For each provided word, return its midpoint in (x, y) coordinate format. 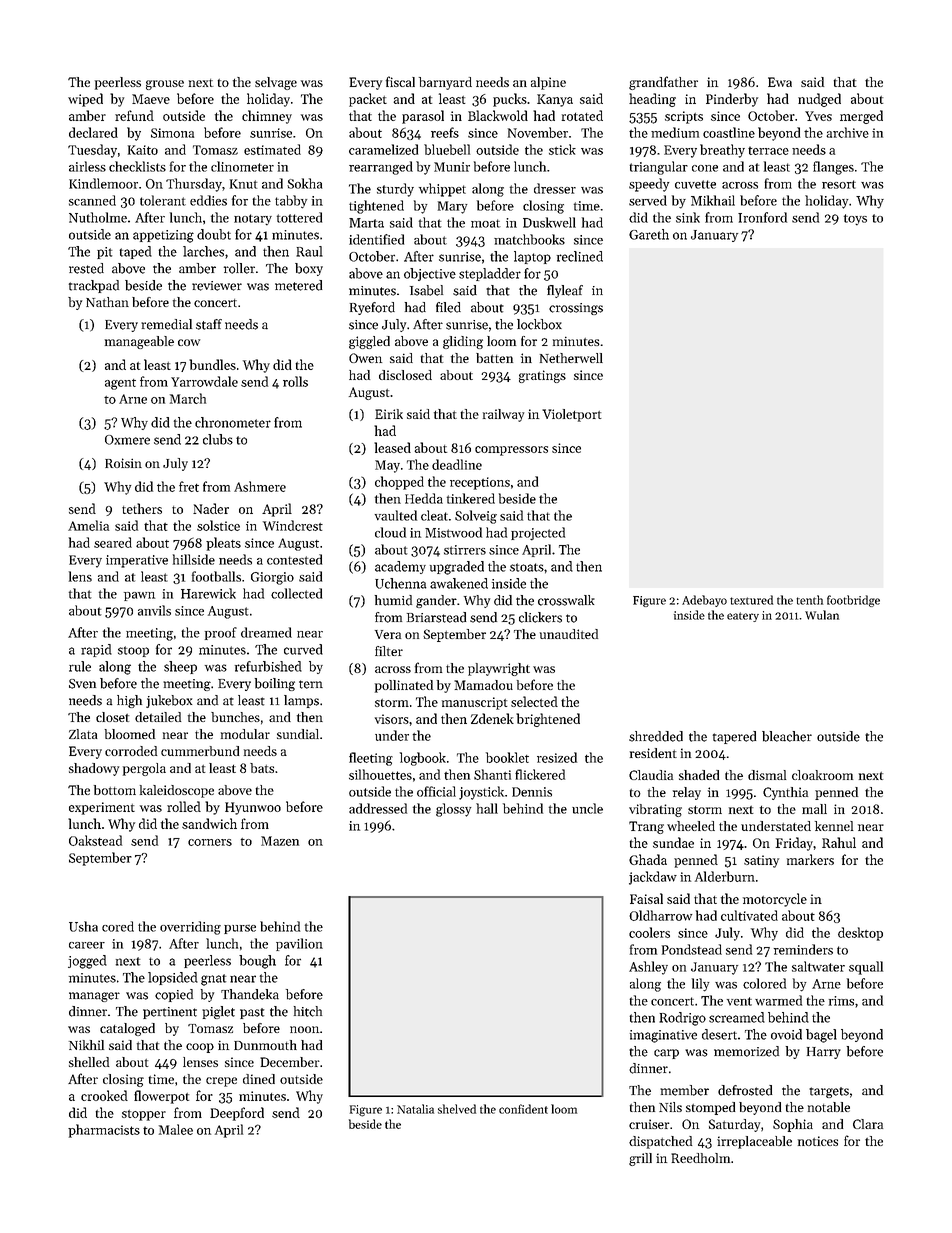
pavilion (299, 944)
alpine (548, 83)
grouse (165, 85)
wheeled (691, 826)
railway (503, 415)
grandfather (663, 83)
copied (174, 995)
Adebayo (704, 601)
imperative (137, 561)
